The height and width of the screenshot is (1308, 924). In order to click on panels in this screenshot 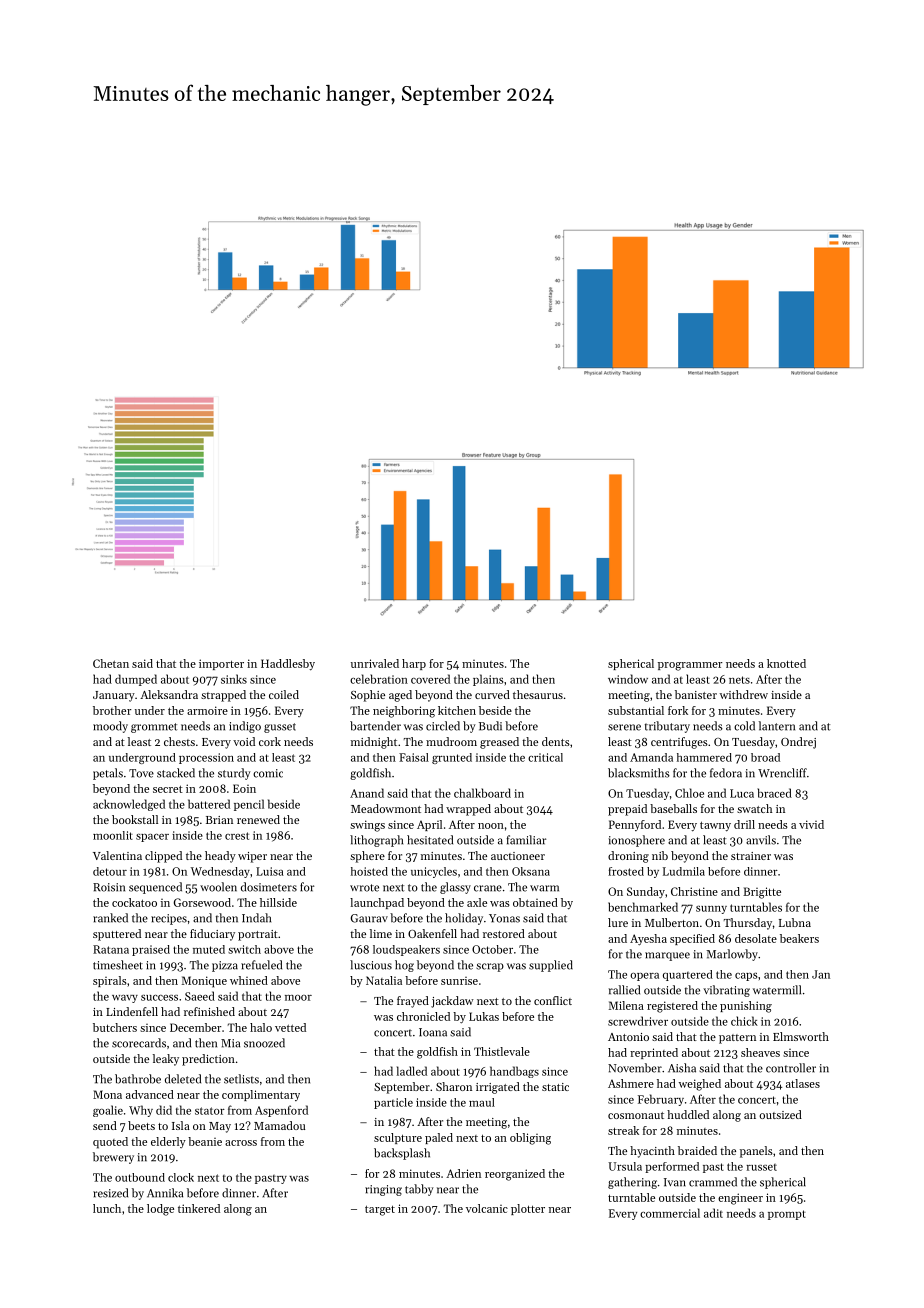, I will do `click(756, 1152)`.
